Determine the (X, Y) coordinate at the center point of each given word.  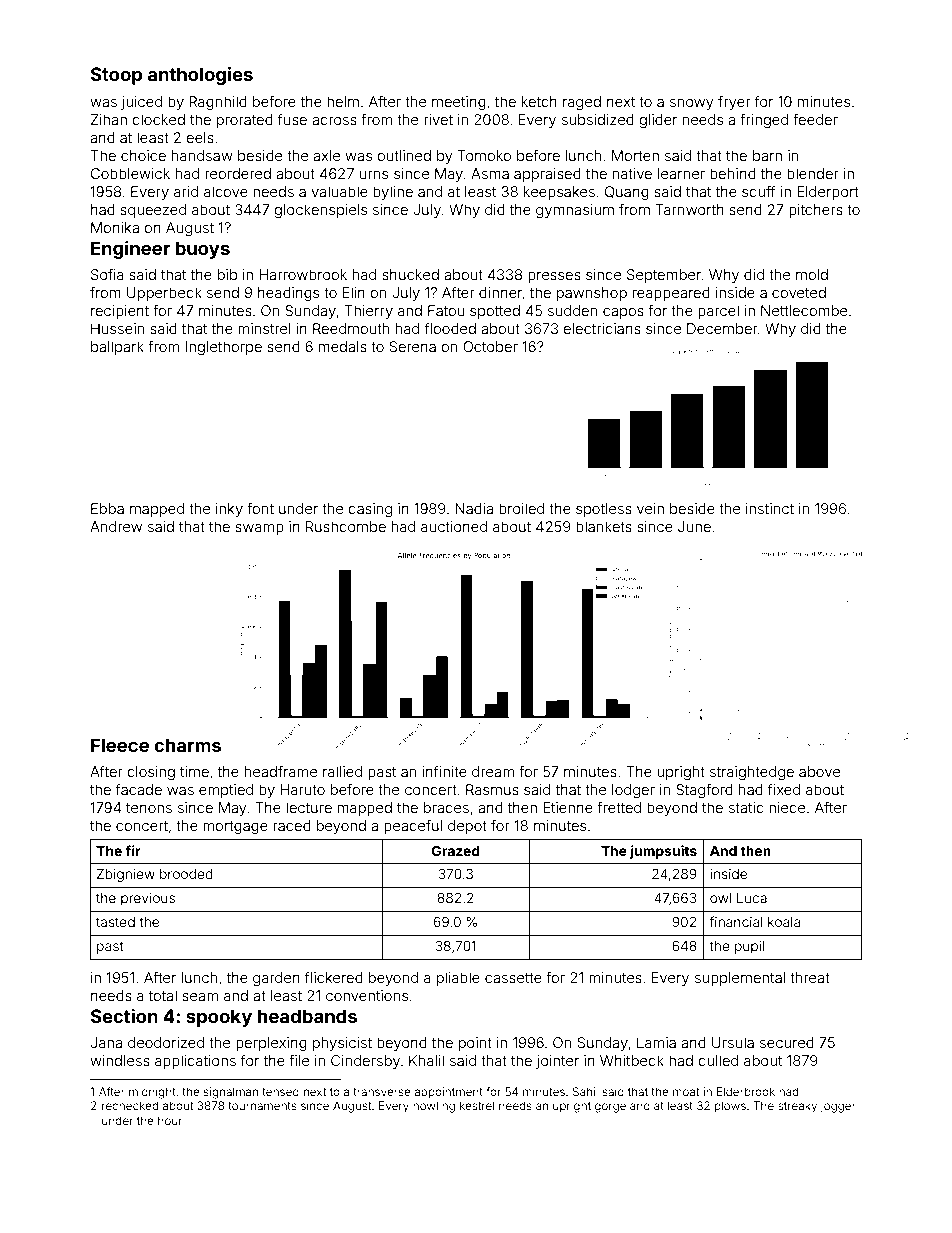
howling (434, 1107)
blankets (604, 526)
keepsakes (559, 193)
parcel (718, 312)
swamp (259, 529)
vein (650, 508)
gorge (610, 1108)
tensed (280, 1091)
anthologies (200, 76)
